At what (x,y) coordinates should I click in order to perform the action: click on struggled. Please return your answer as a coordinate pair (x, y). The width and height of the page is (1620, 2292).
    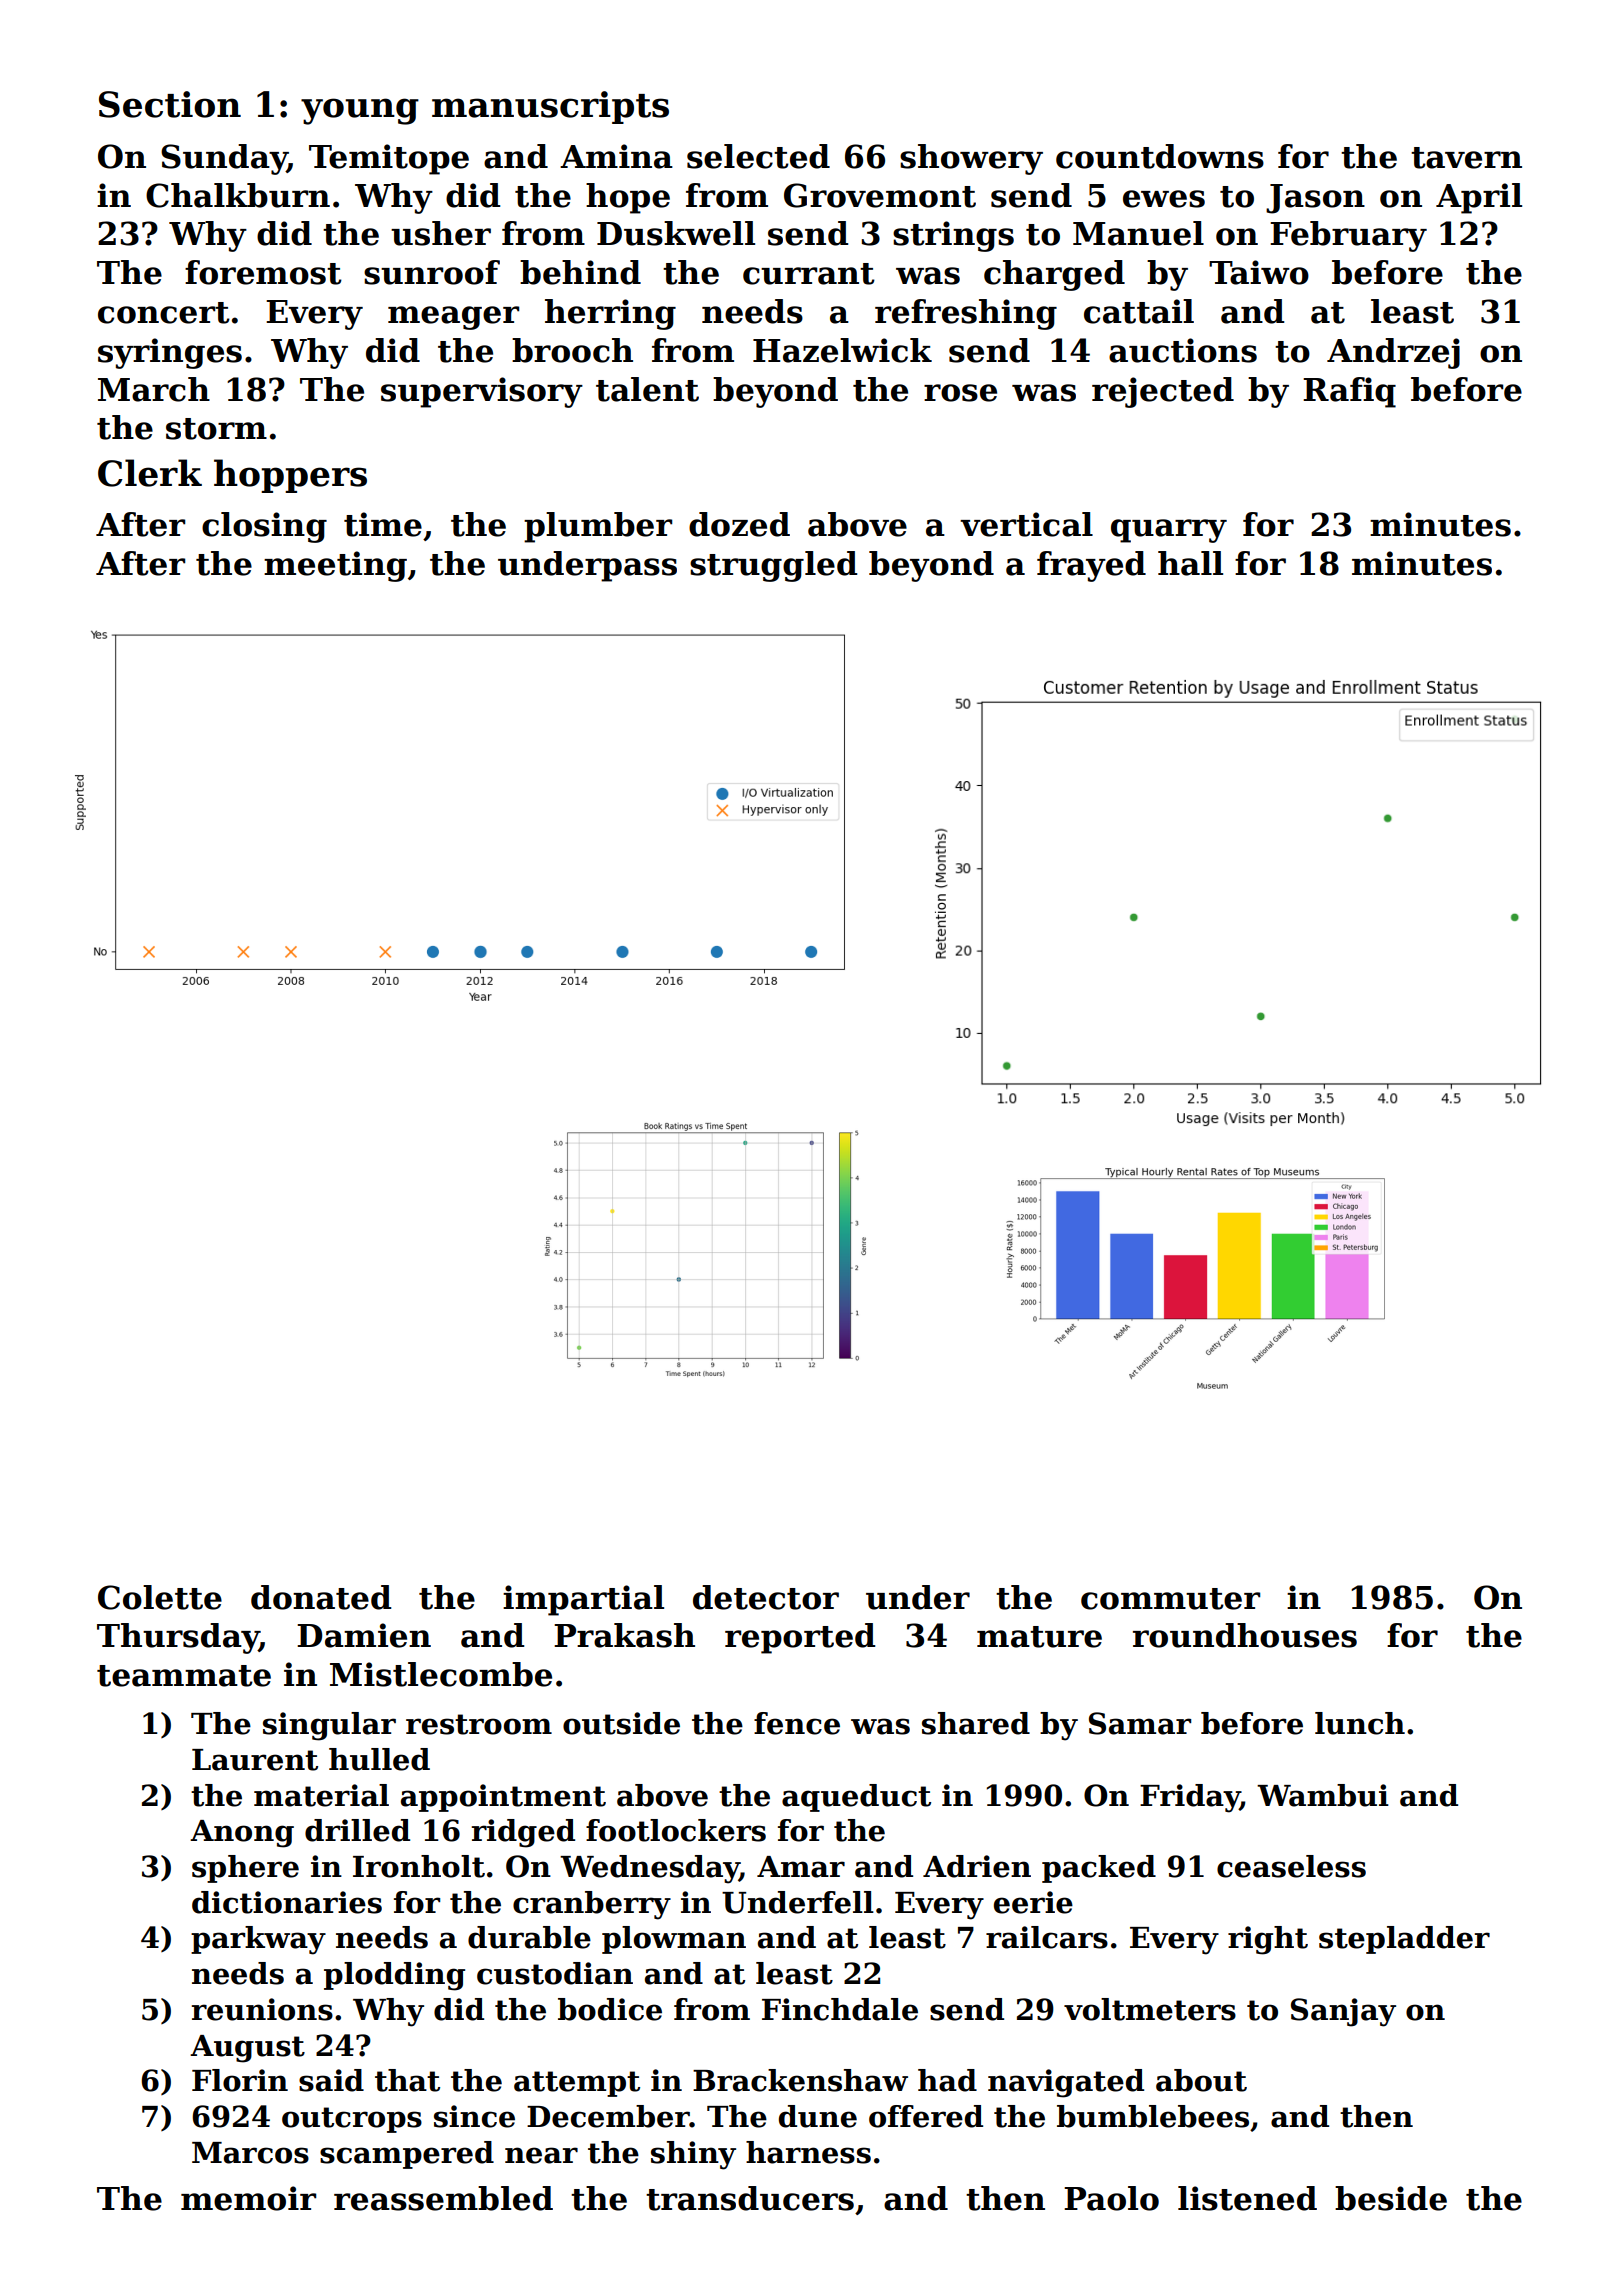
    Looking at the image, I should click on (773, 566).
